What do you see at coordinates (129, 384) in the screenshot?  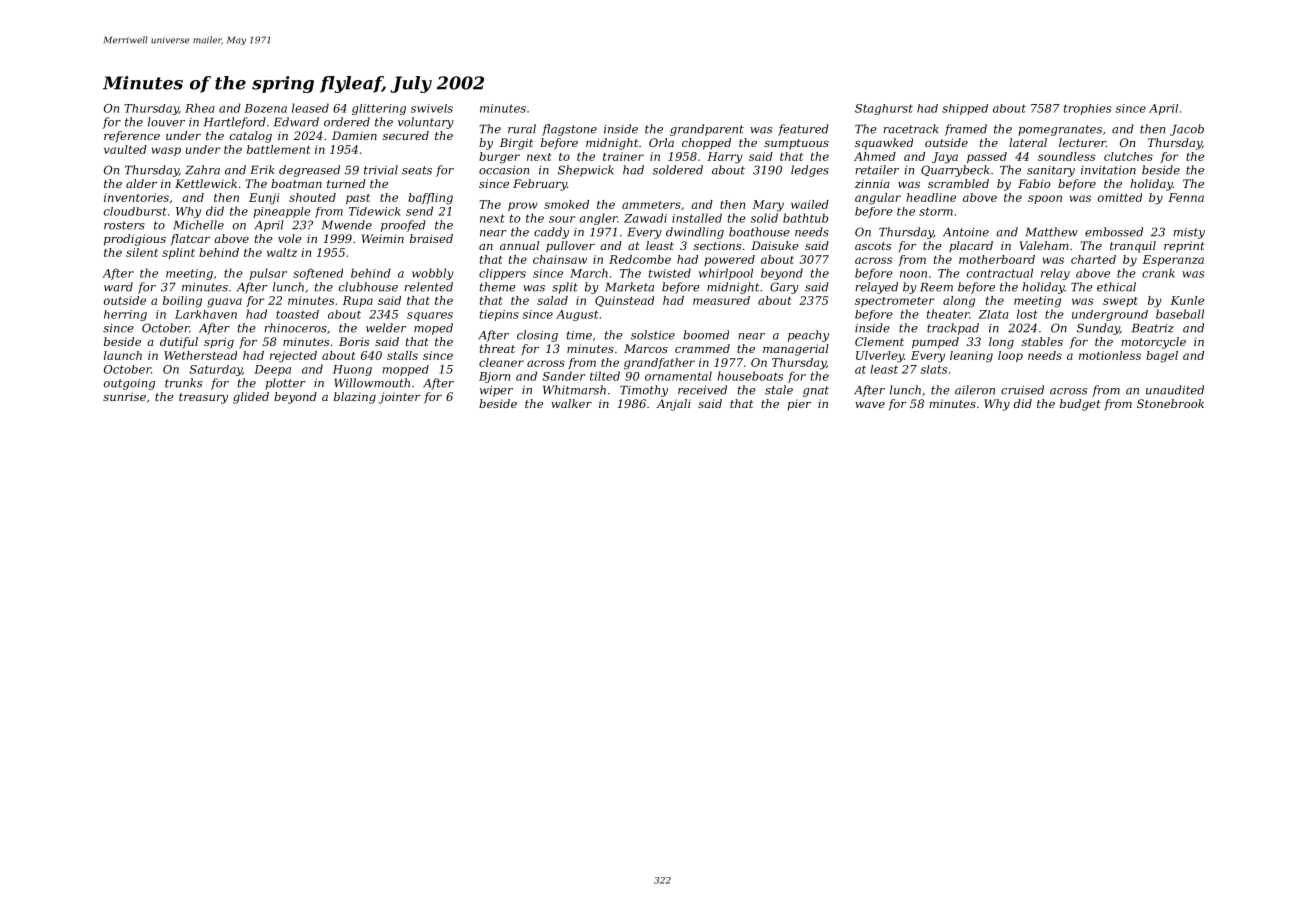 I see `outgoing` at bounding box center [129, 384].
